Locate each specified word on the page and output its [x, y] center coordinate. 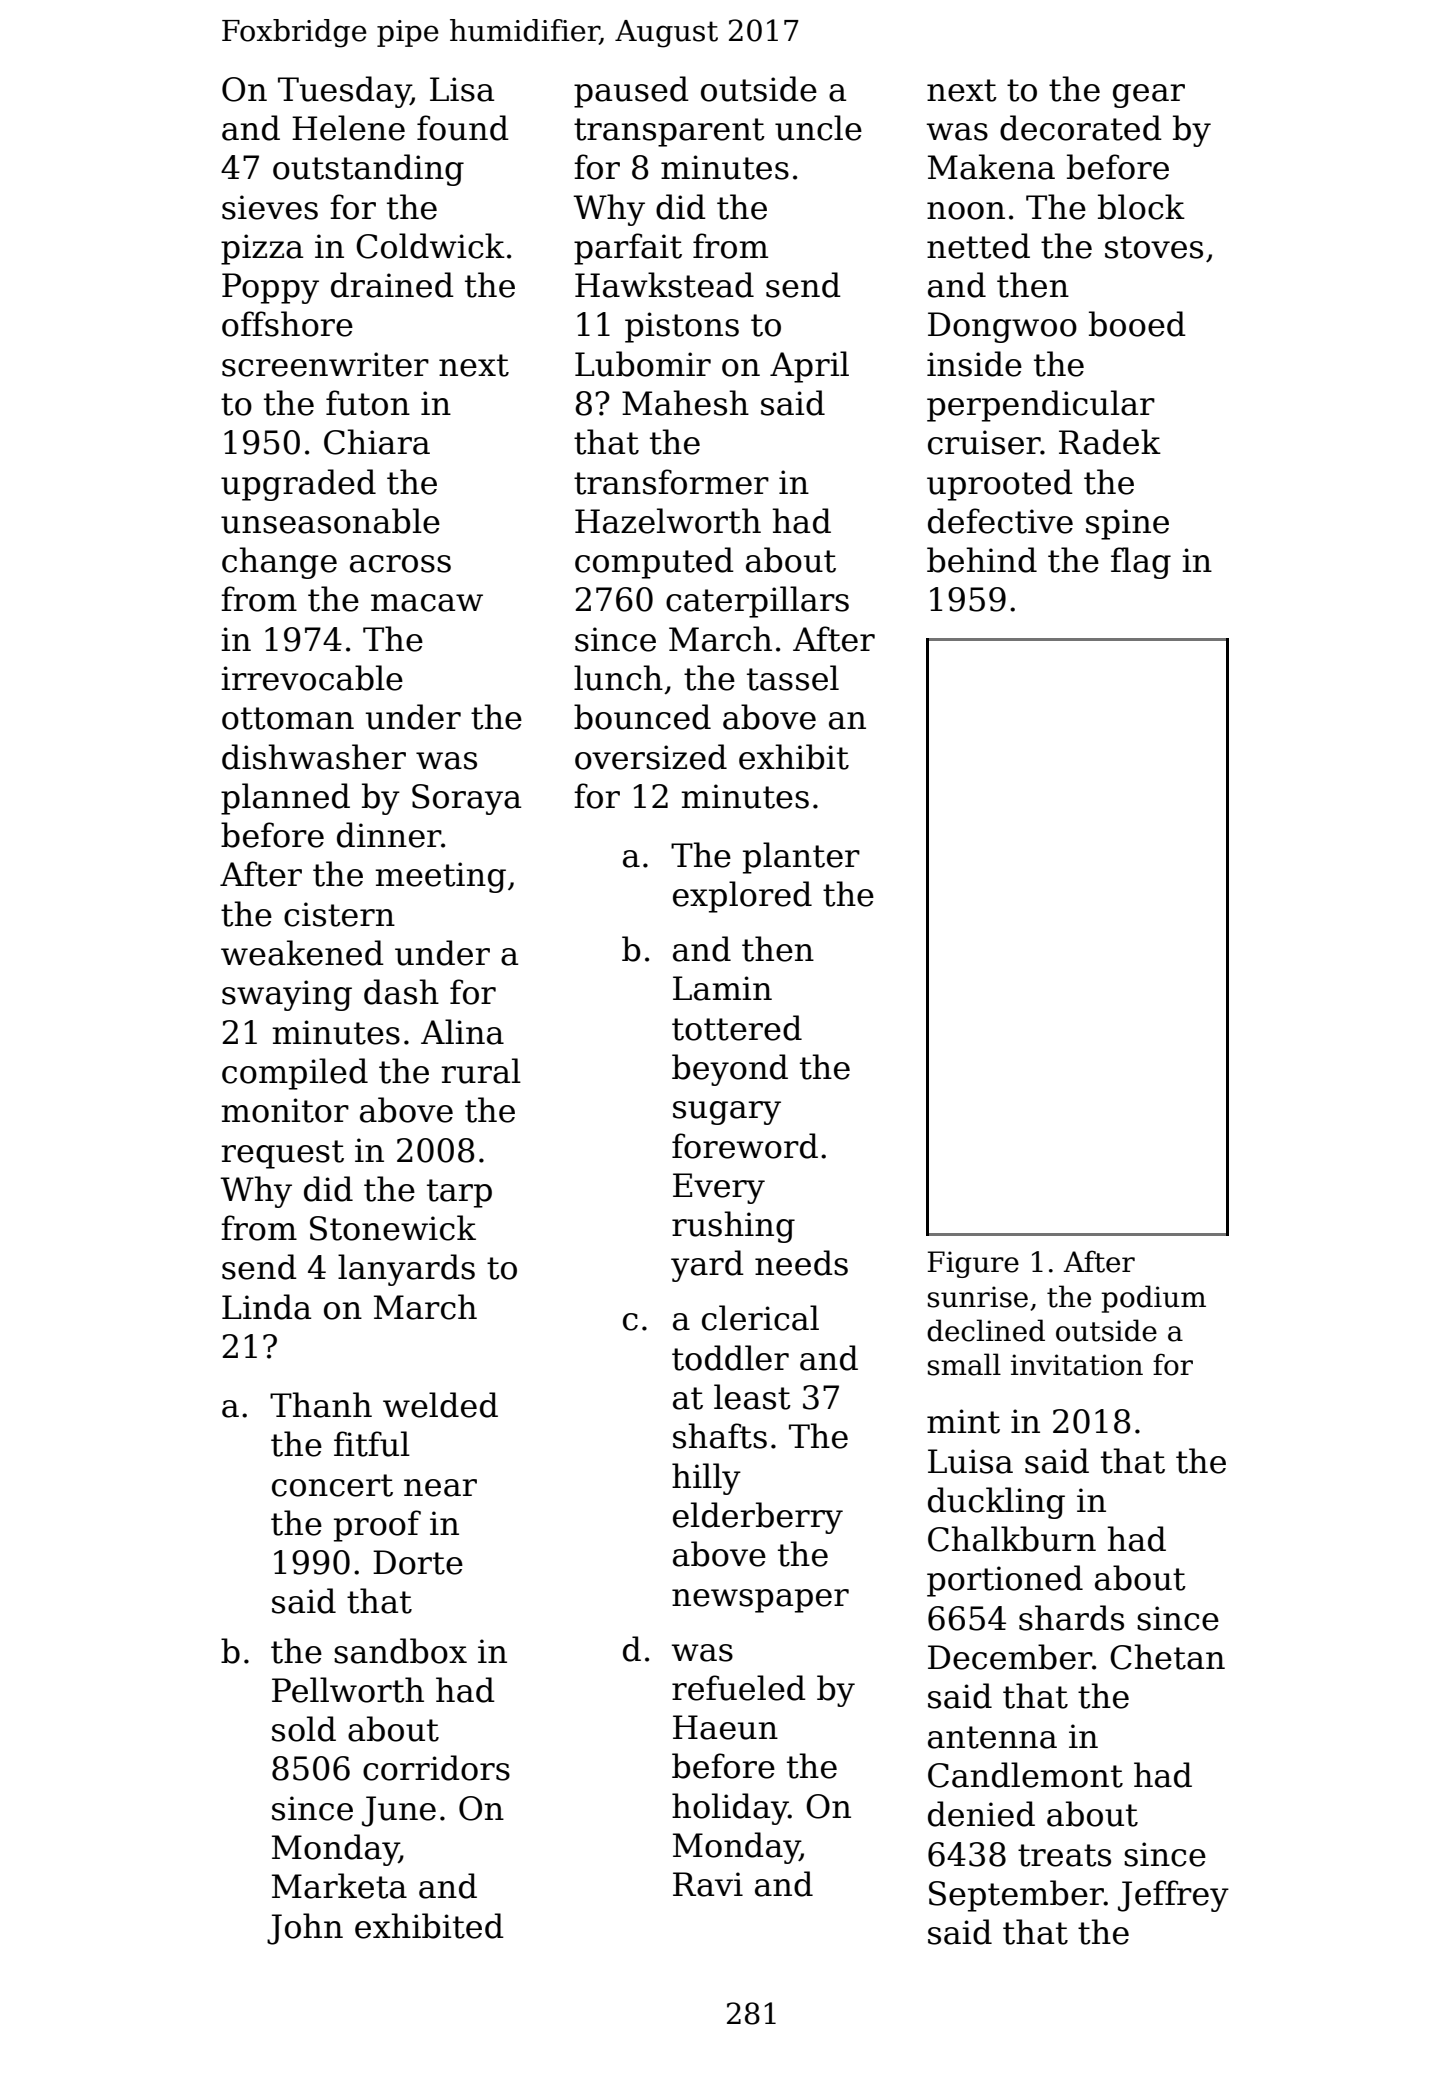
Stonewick [393, 1228]
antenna [992, 1737]
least [752, 1397]
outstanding [368, 170]
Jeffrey [1173, 1896]
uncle [818, 128]
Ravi [708, 1884]
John [305, 1929]
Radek [1110, 442]
